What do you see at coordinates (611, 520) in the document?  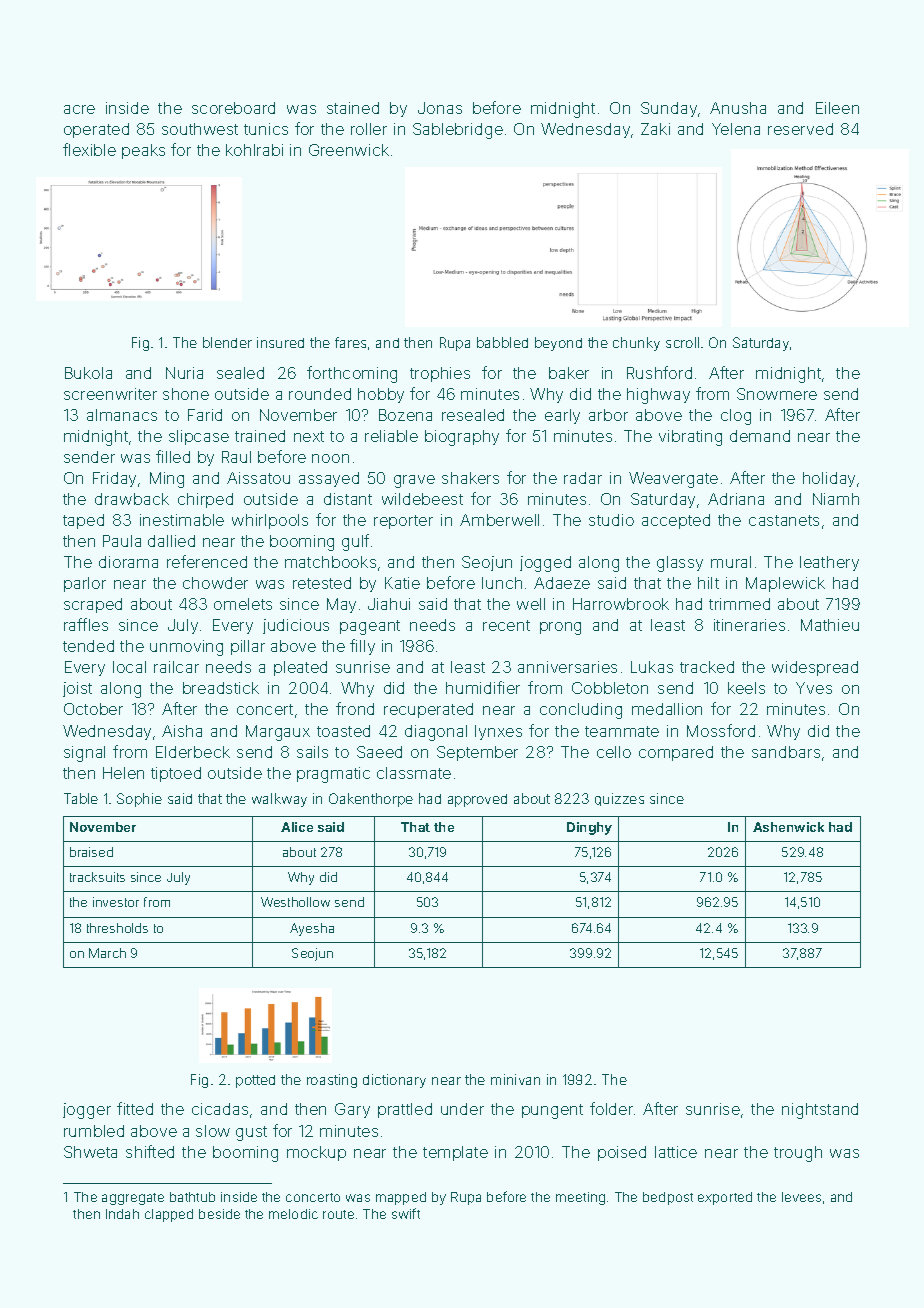 I see `studio` at bounding box center [611, 520].
